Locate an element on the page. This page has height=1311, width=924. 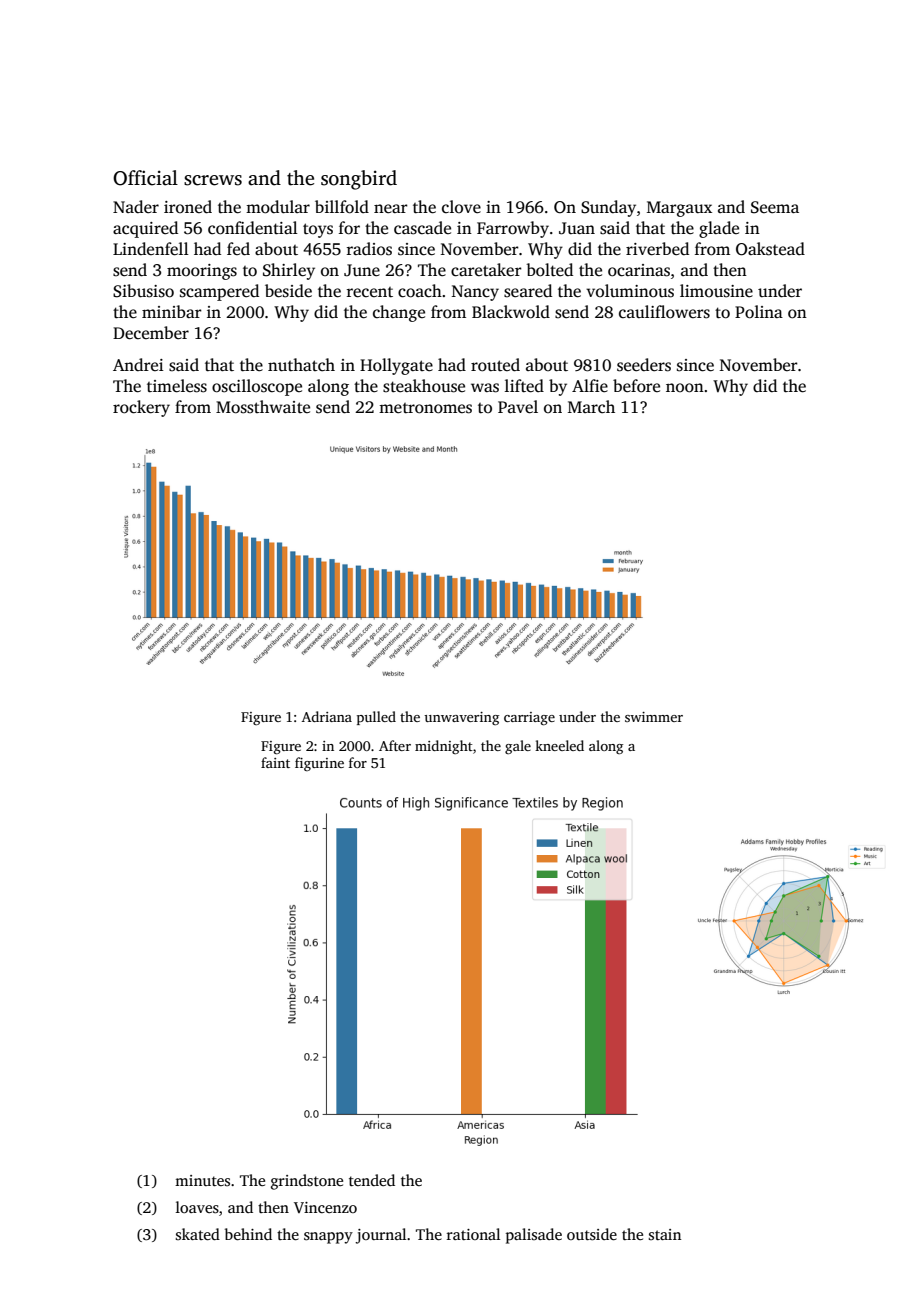
stain is located at coordinates (665, 1234).
